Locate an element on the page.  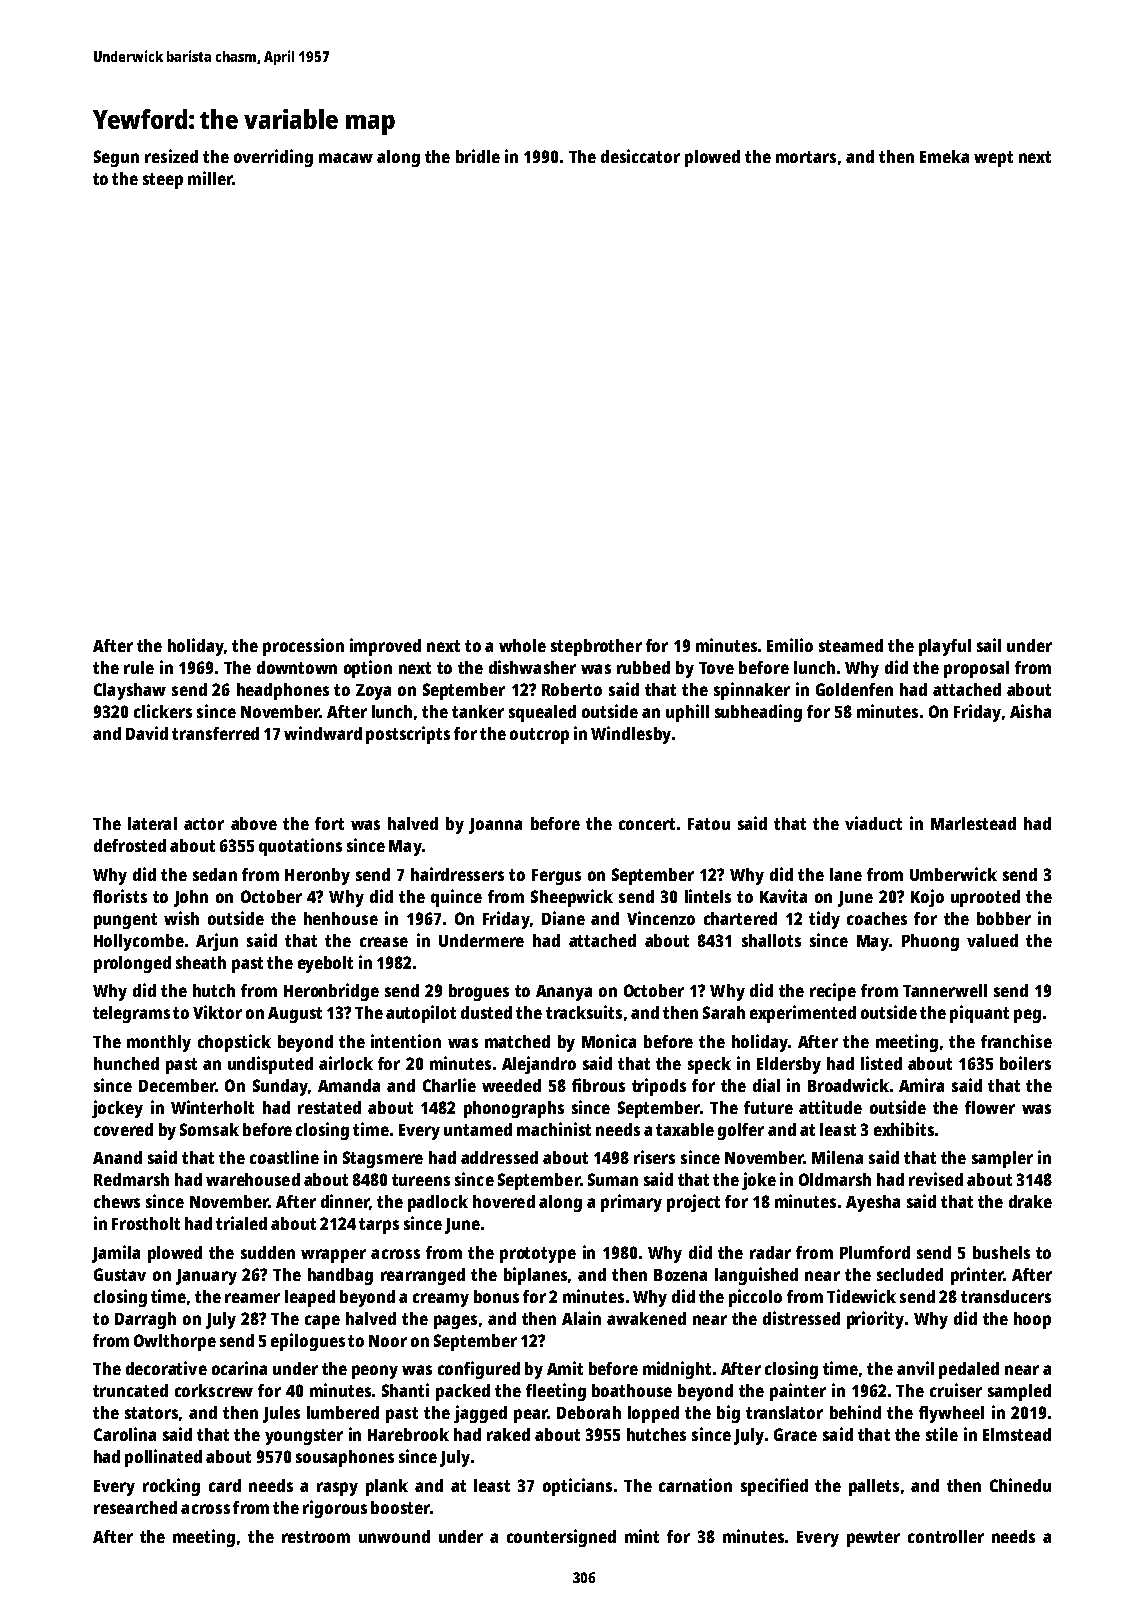
Fatou is located at coordinates (709, 824).
